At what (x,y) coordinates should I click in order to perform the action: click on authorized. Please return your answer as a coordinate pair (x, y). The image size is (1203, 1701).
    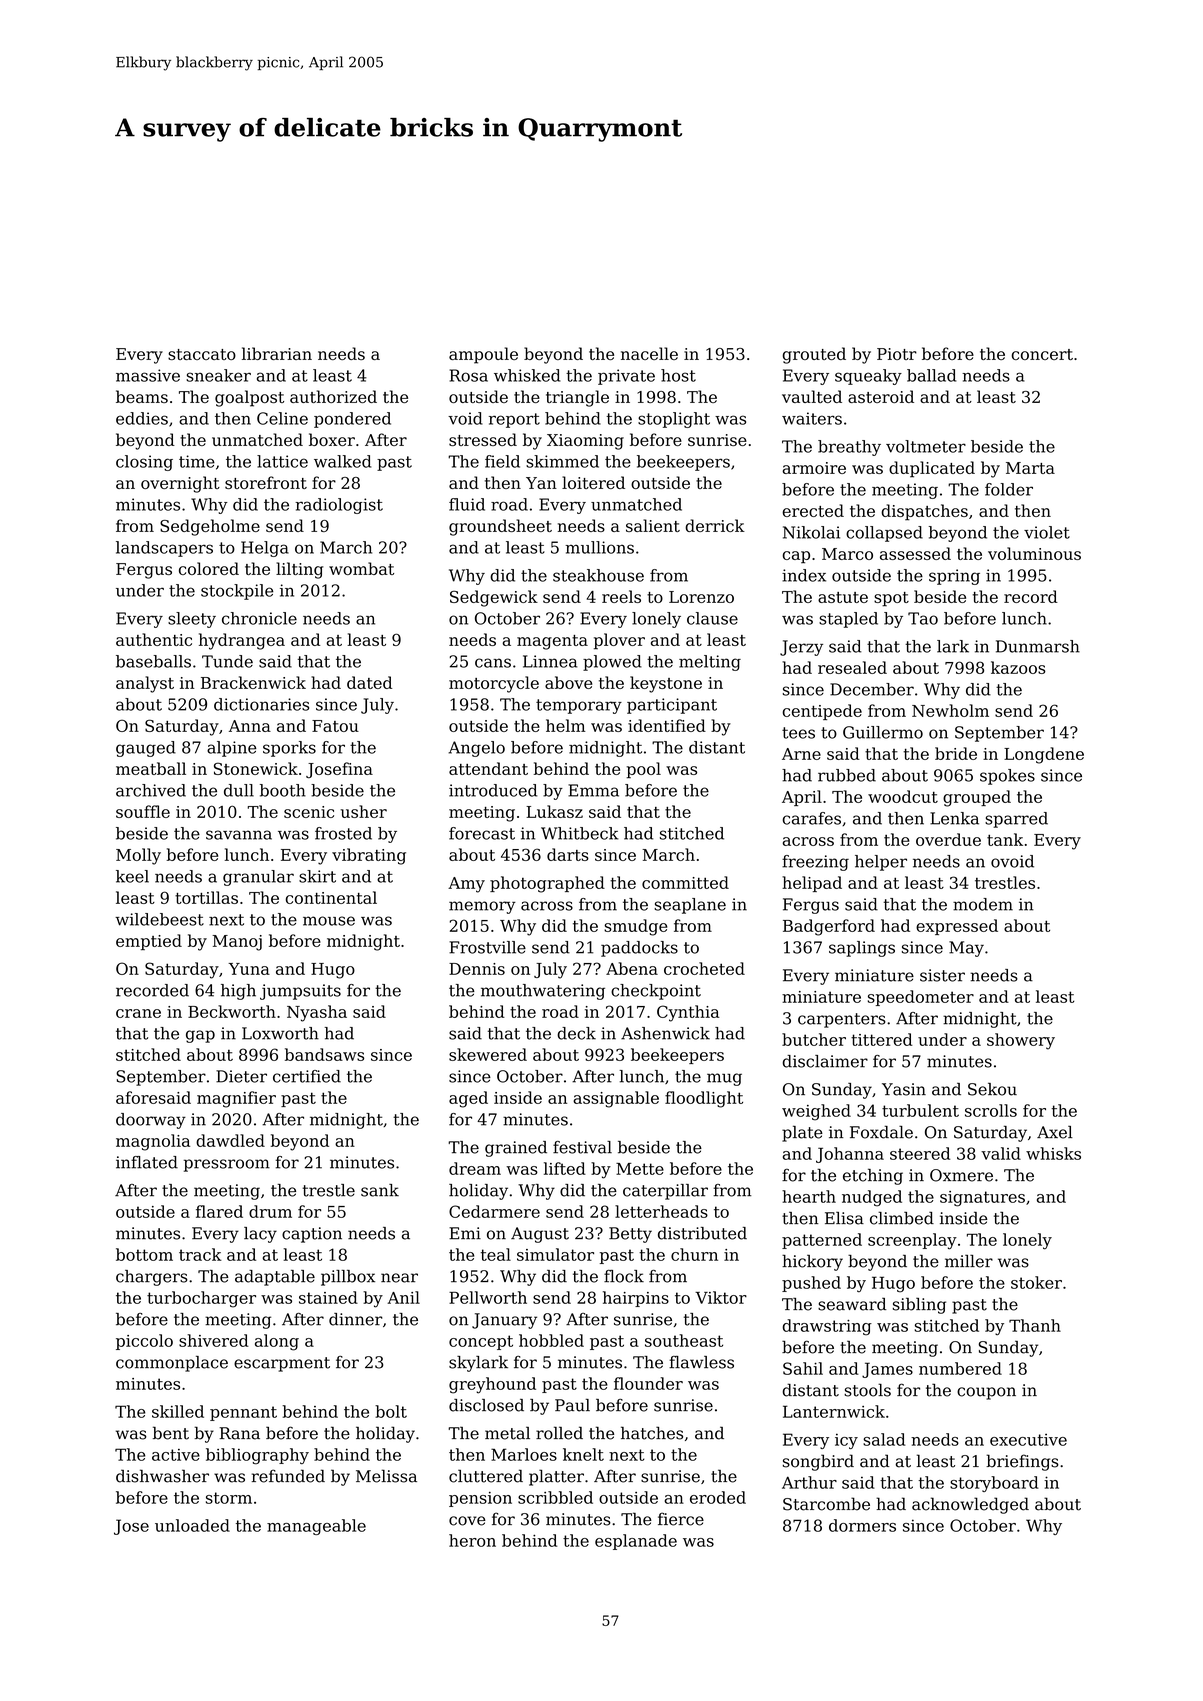
    Looking at the image, I should click on (333, 396).
